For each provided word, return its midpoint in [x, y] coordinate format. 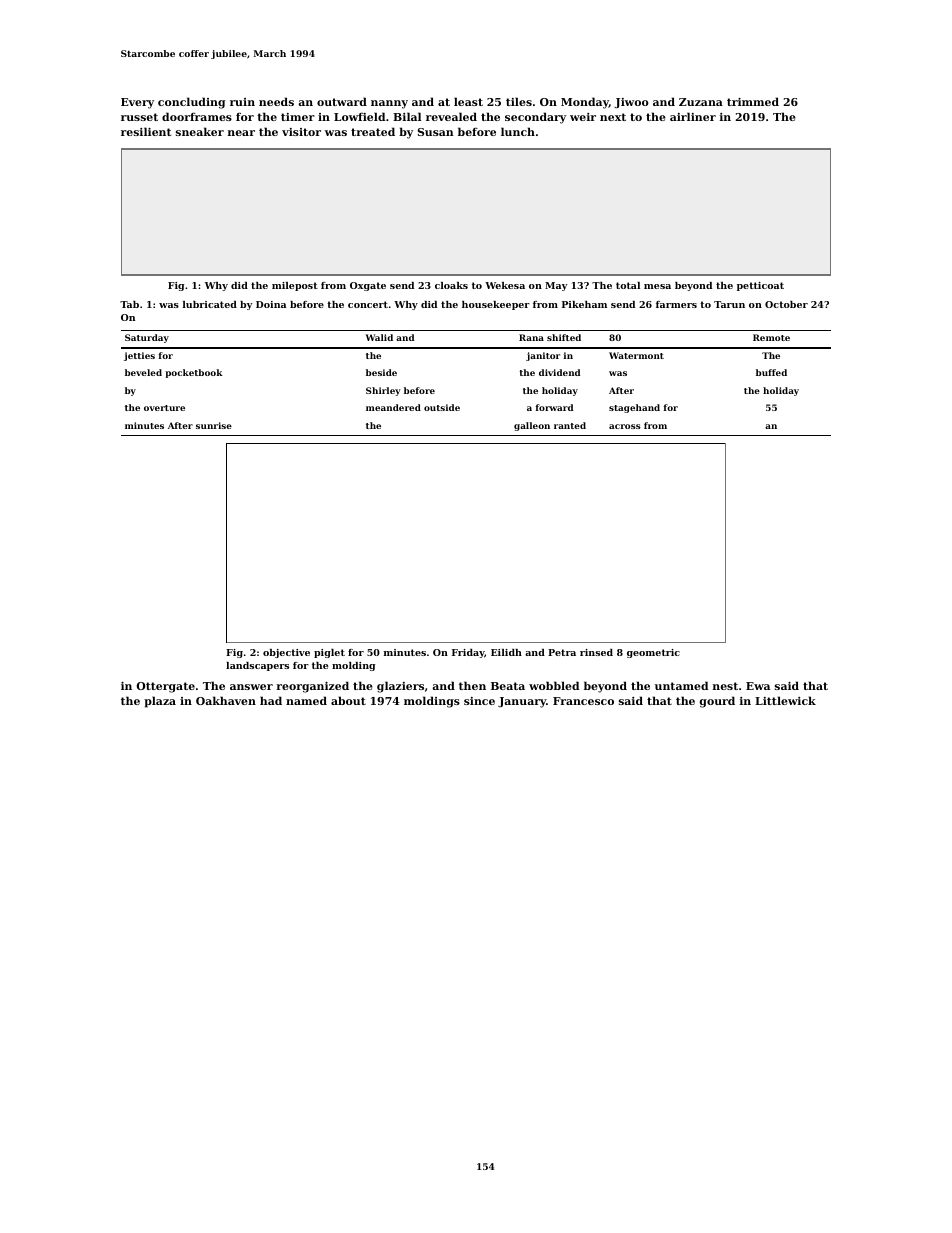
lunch [518, 131]
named [306, 700]
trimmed [753, 101]
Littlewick [785, 700]
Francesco [583, 701]
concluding [191, 103]
